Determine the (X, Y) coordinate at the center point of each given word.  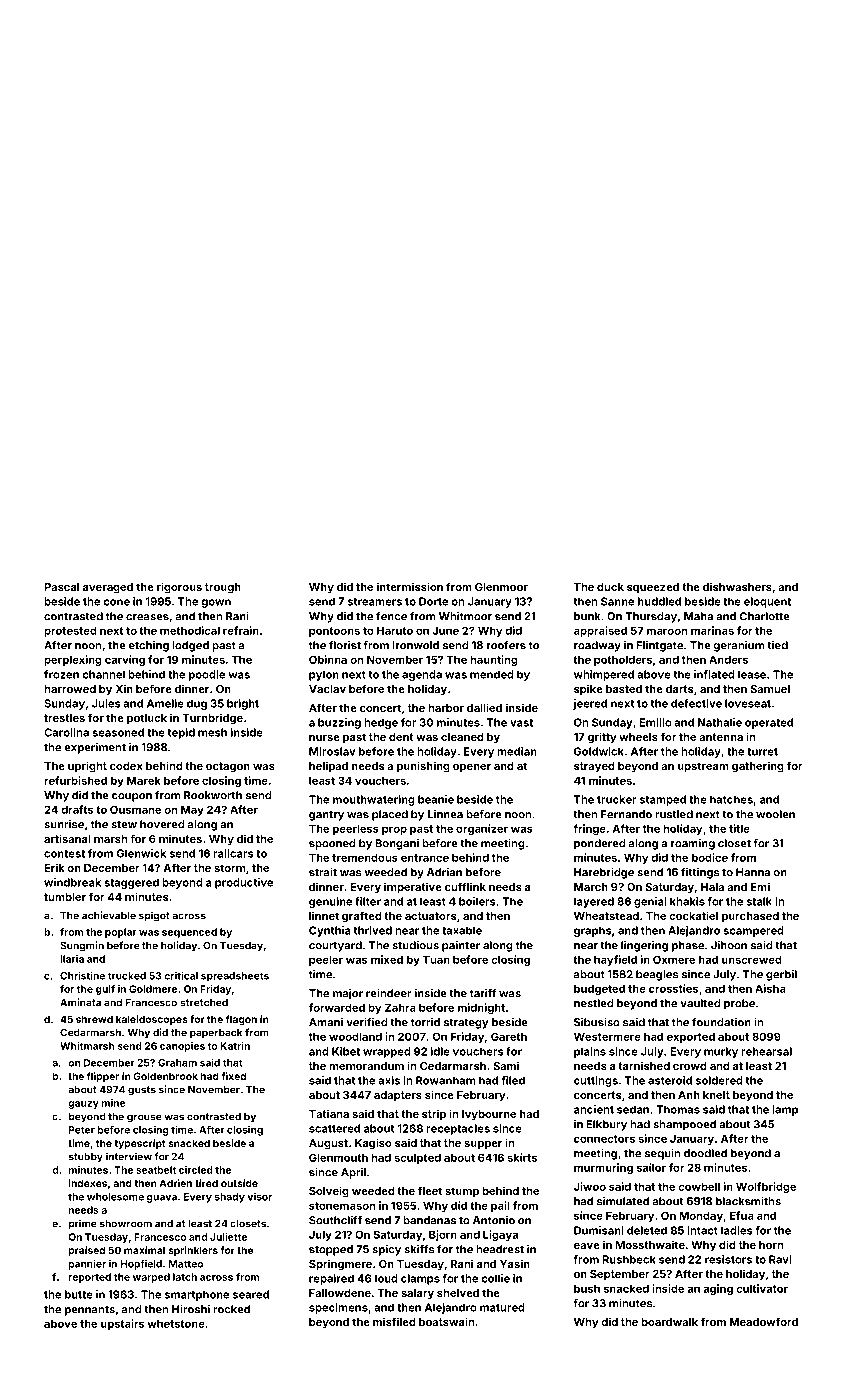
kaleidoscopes (152, 1020)
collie (495, 1278)
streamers (375, 602)
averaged (108, 588)
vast (521, 723)
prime (83, 1224)
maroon (667, 631)
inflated (714, 674)
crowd (690, 1066)
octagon (228, 767)
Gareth (509, 1036)
